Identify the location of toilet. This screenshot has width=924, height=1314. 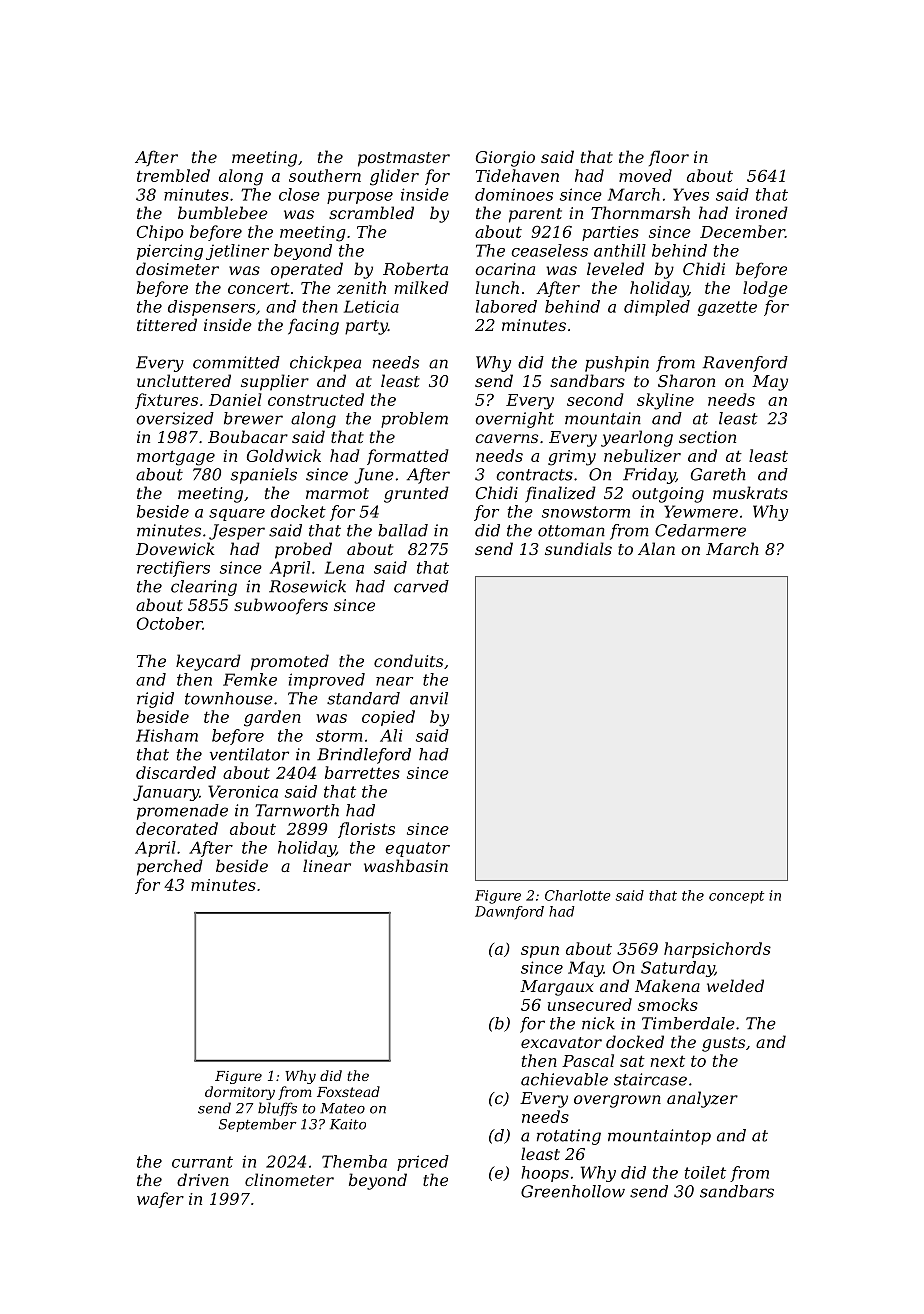
(705, 1172).
